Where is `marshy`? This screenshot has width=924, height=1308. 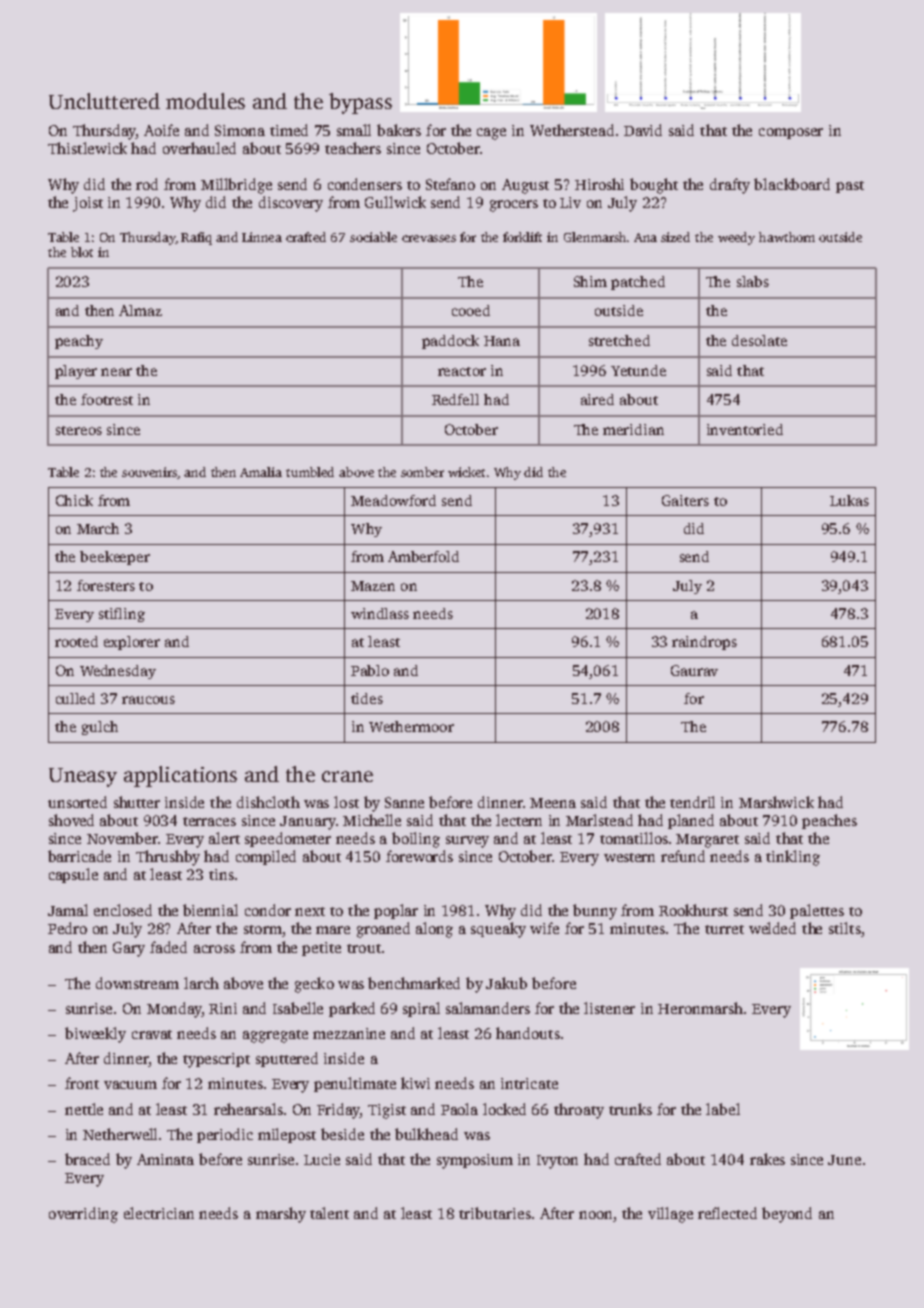
marshy is located at coordinates (281, 1215).
